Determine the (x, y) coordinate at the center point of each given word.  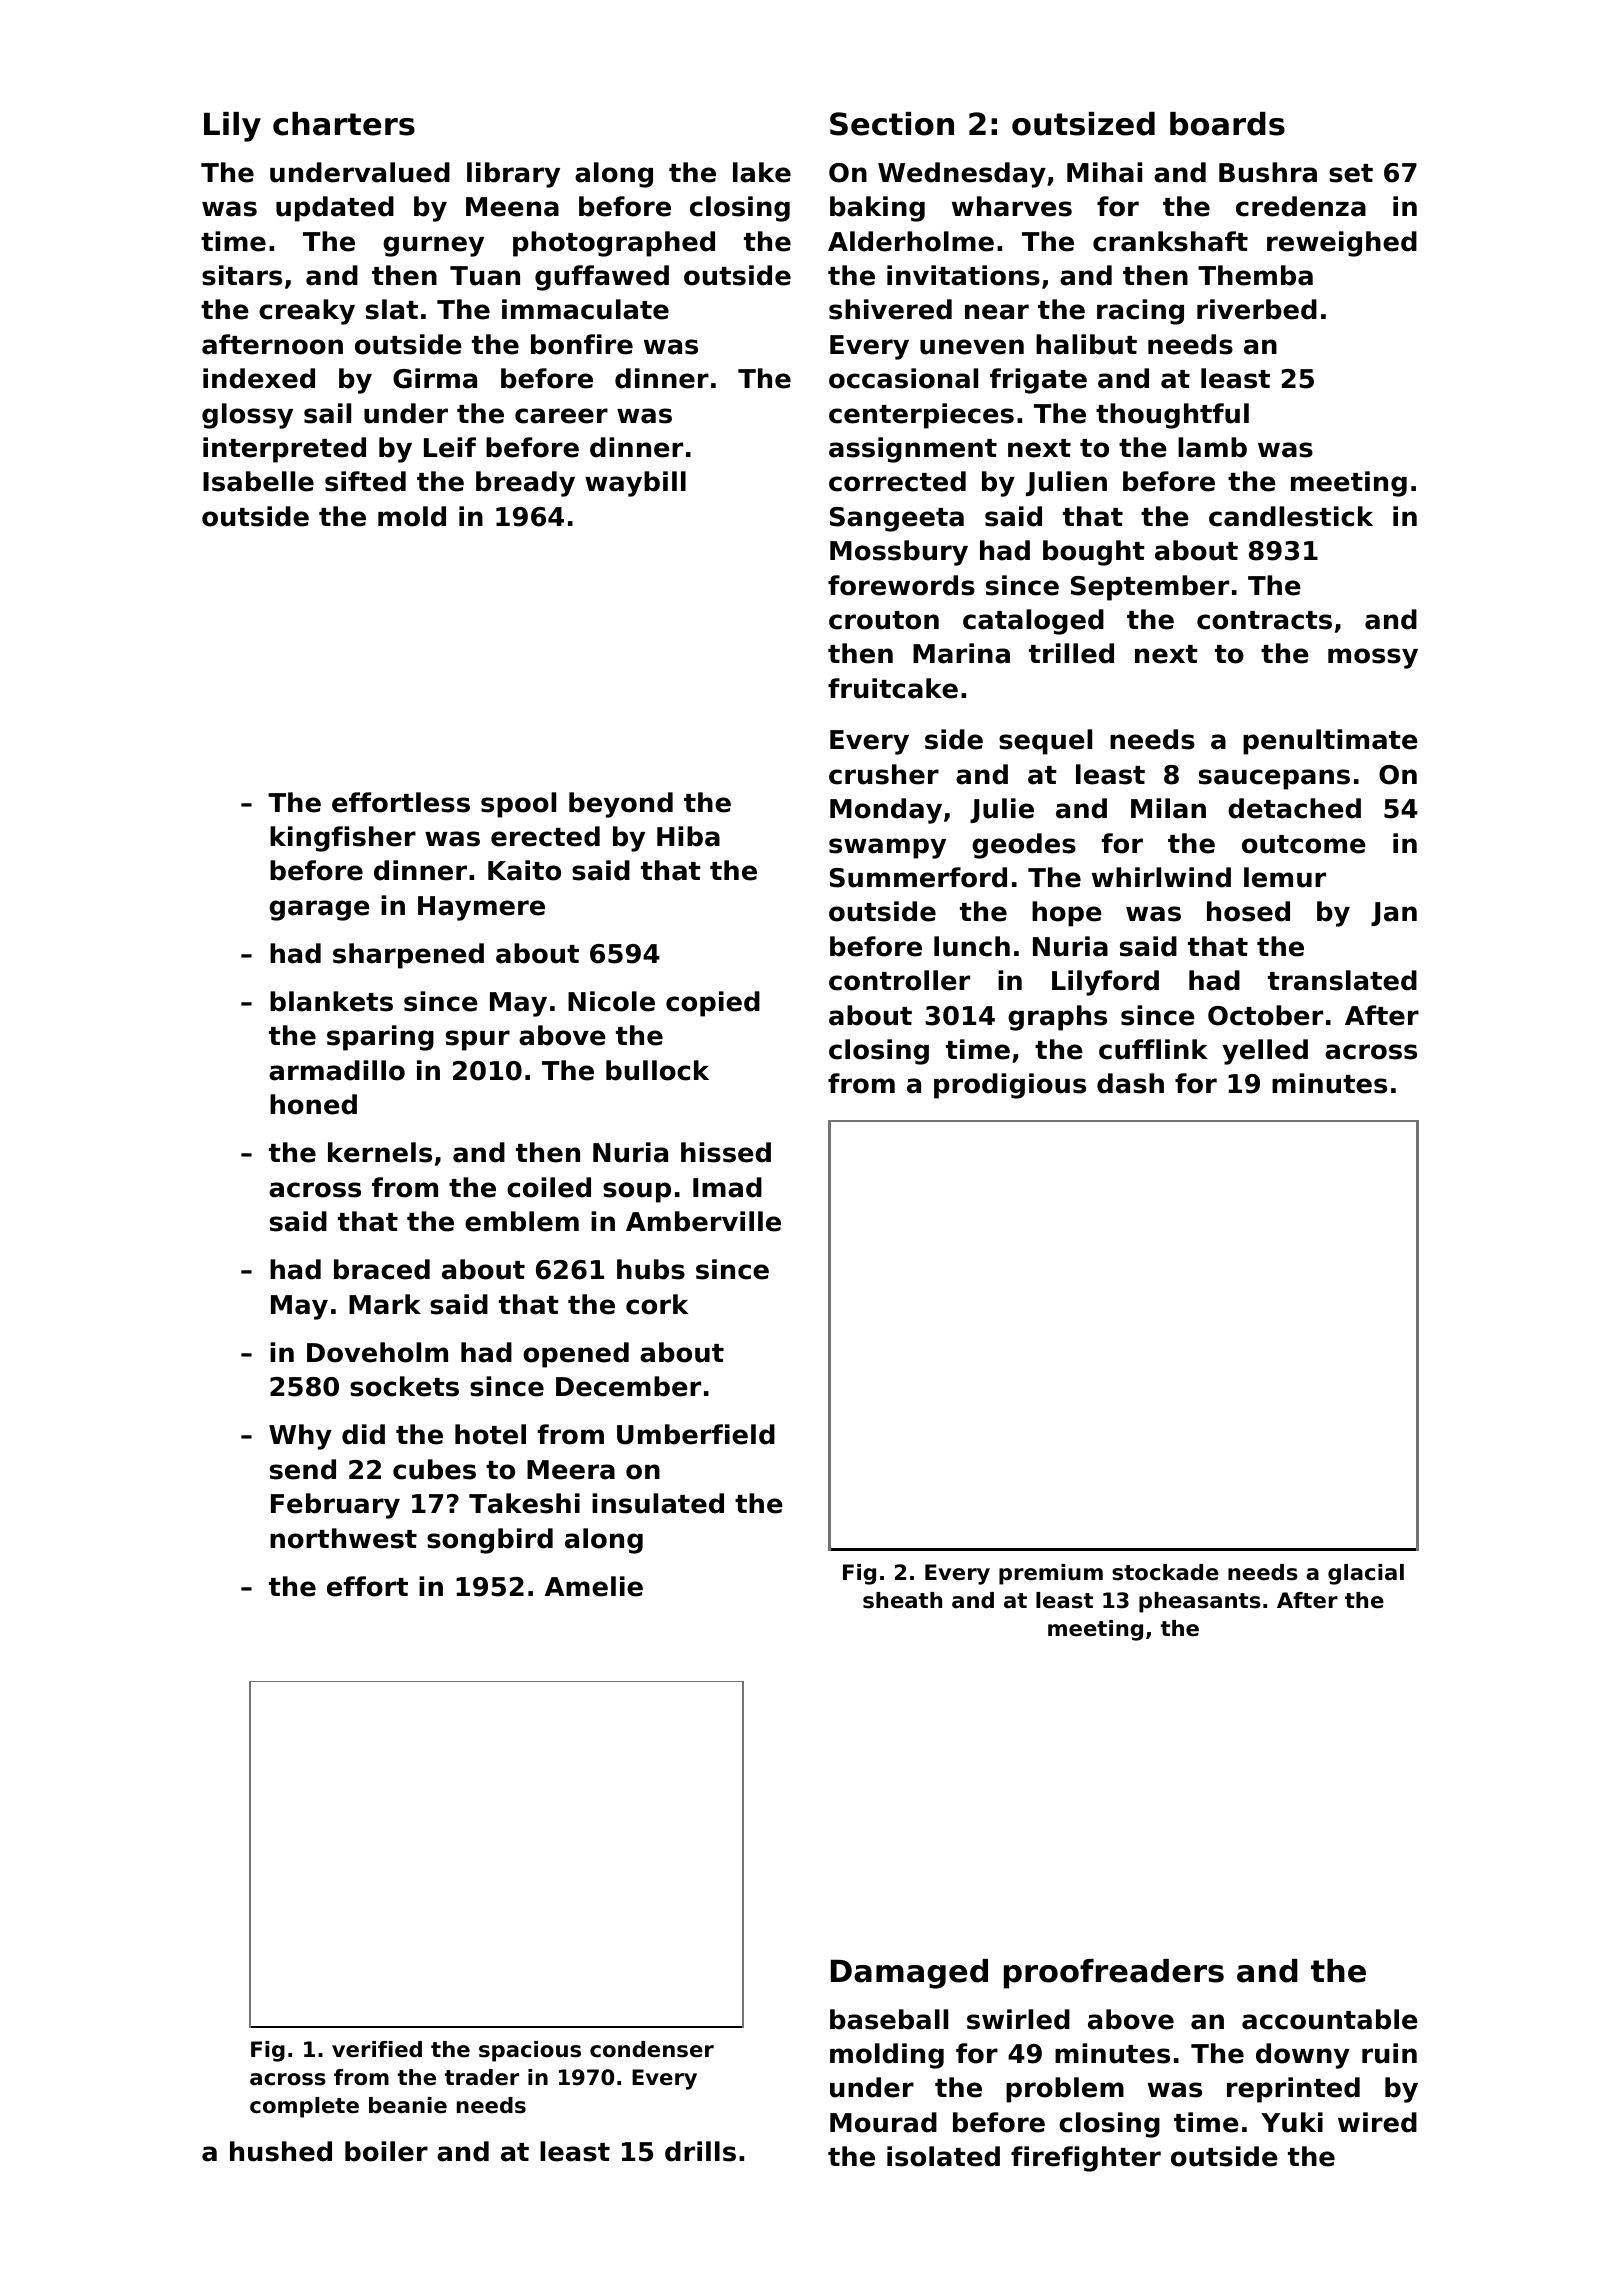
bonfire (582, 344)
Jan (1394, 914)
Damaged (909, 1974)
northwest (343, 1538)
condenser (652, 2049)
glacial (1366, 1574)
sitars (242, 275)
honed (313, 1104)
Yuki (1292, 2122)
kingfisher (343, 839)
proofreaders (1114, 1974)
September (1150, 588)
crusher (884, 774)
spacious (530, 2051)
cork (657, 1304)
